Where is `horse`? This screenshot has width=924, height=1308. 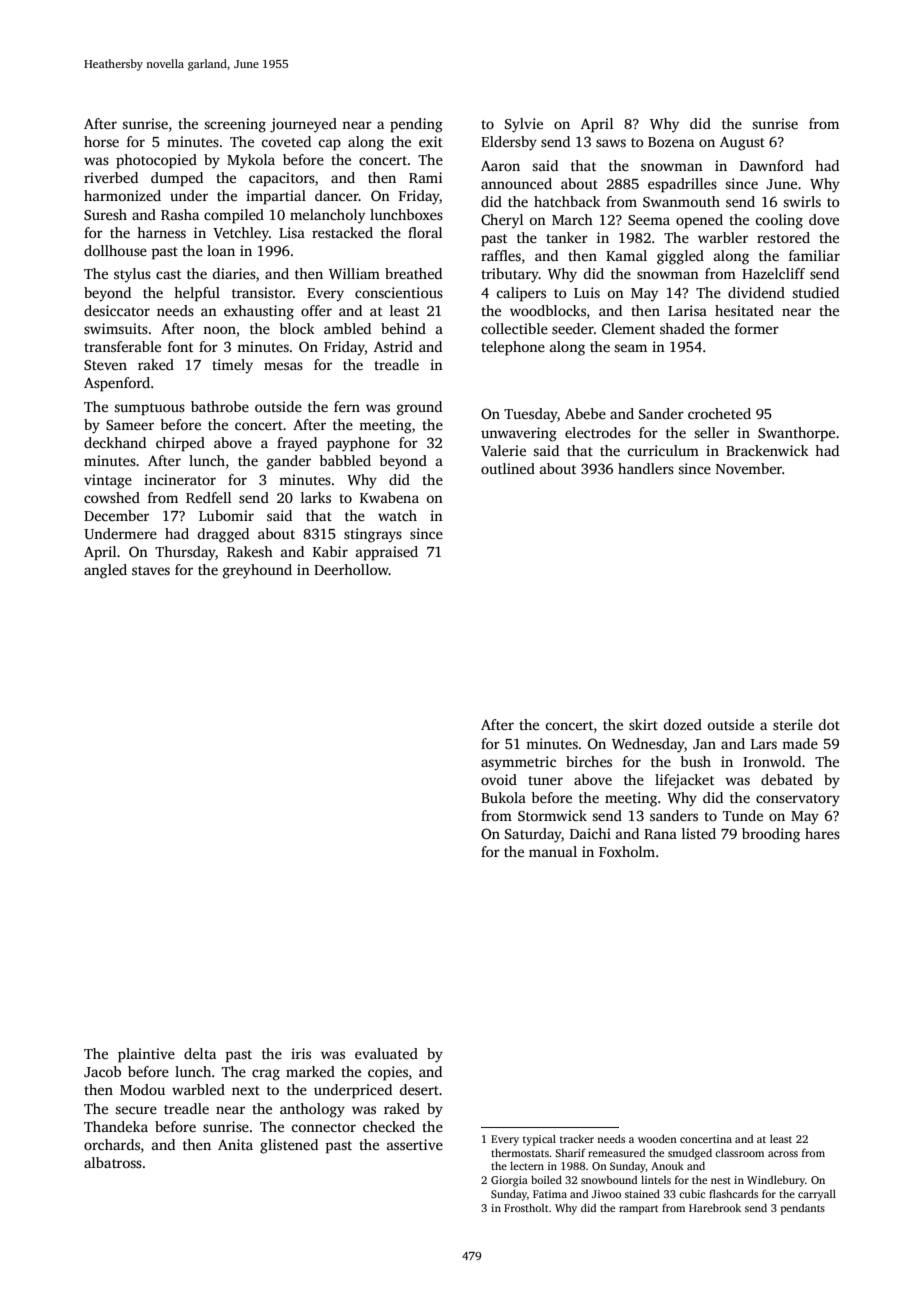 horse is located at coordinates (101, 141).
